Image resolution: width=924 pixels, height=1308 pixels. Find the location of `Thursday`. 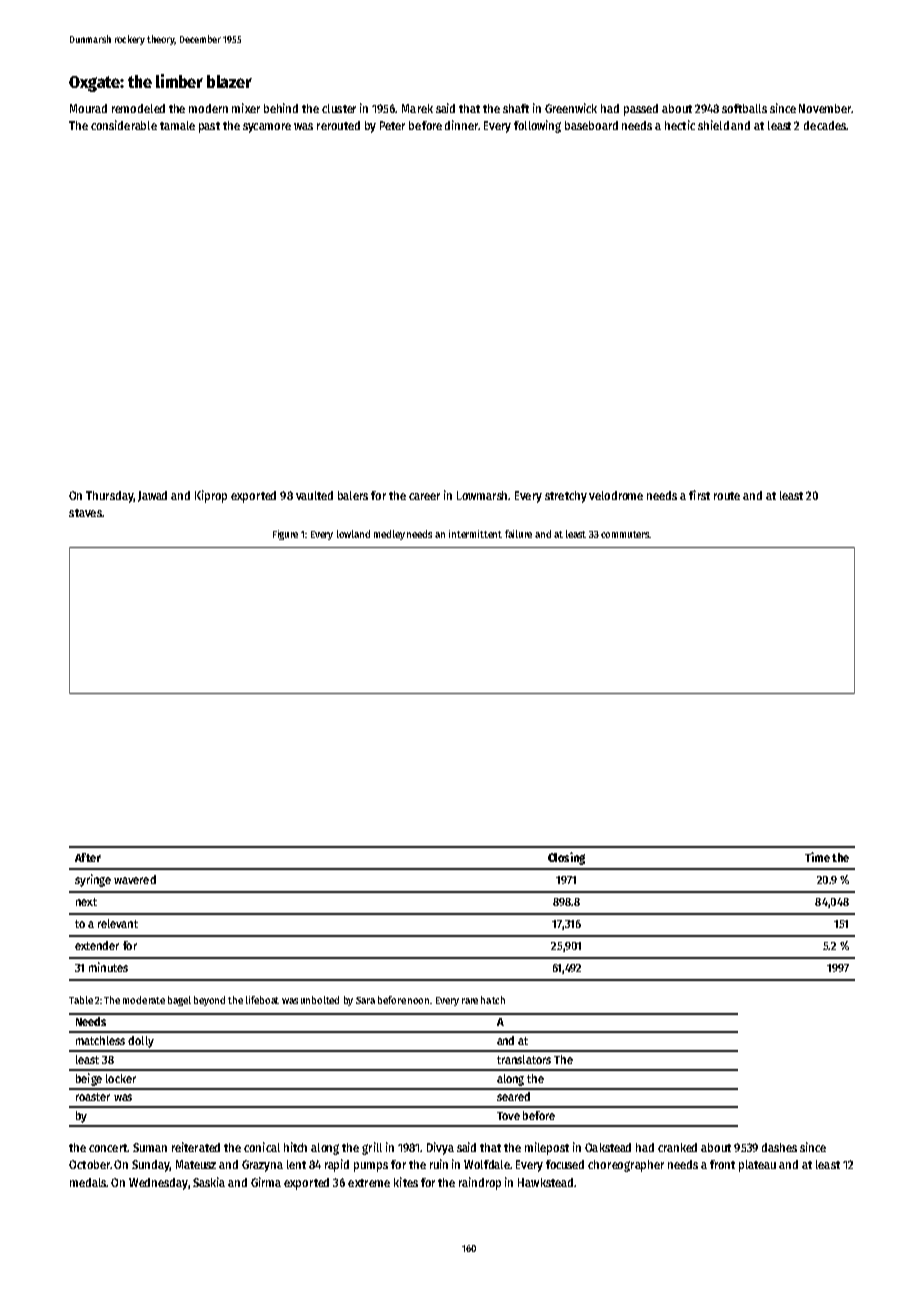

Thursday is located at coordinates (109, 497).
